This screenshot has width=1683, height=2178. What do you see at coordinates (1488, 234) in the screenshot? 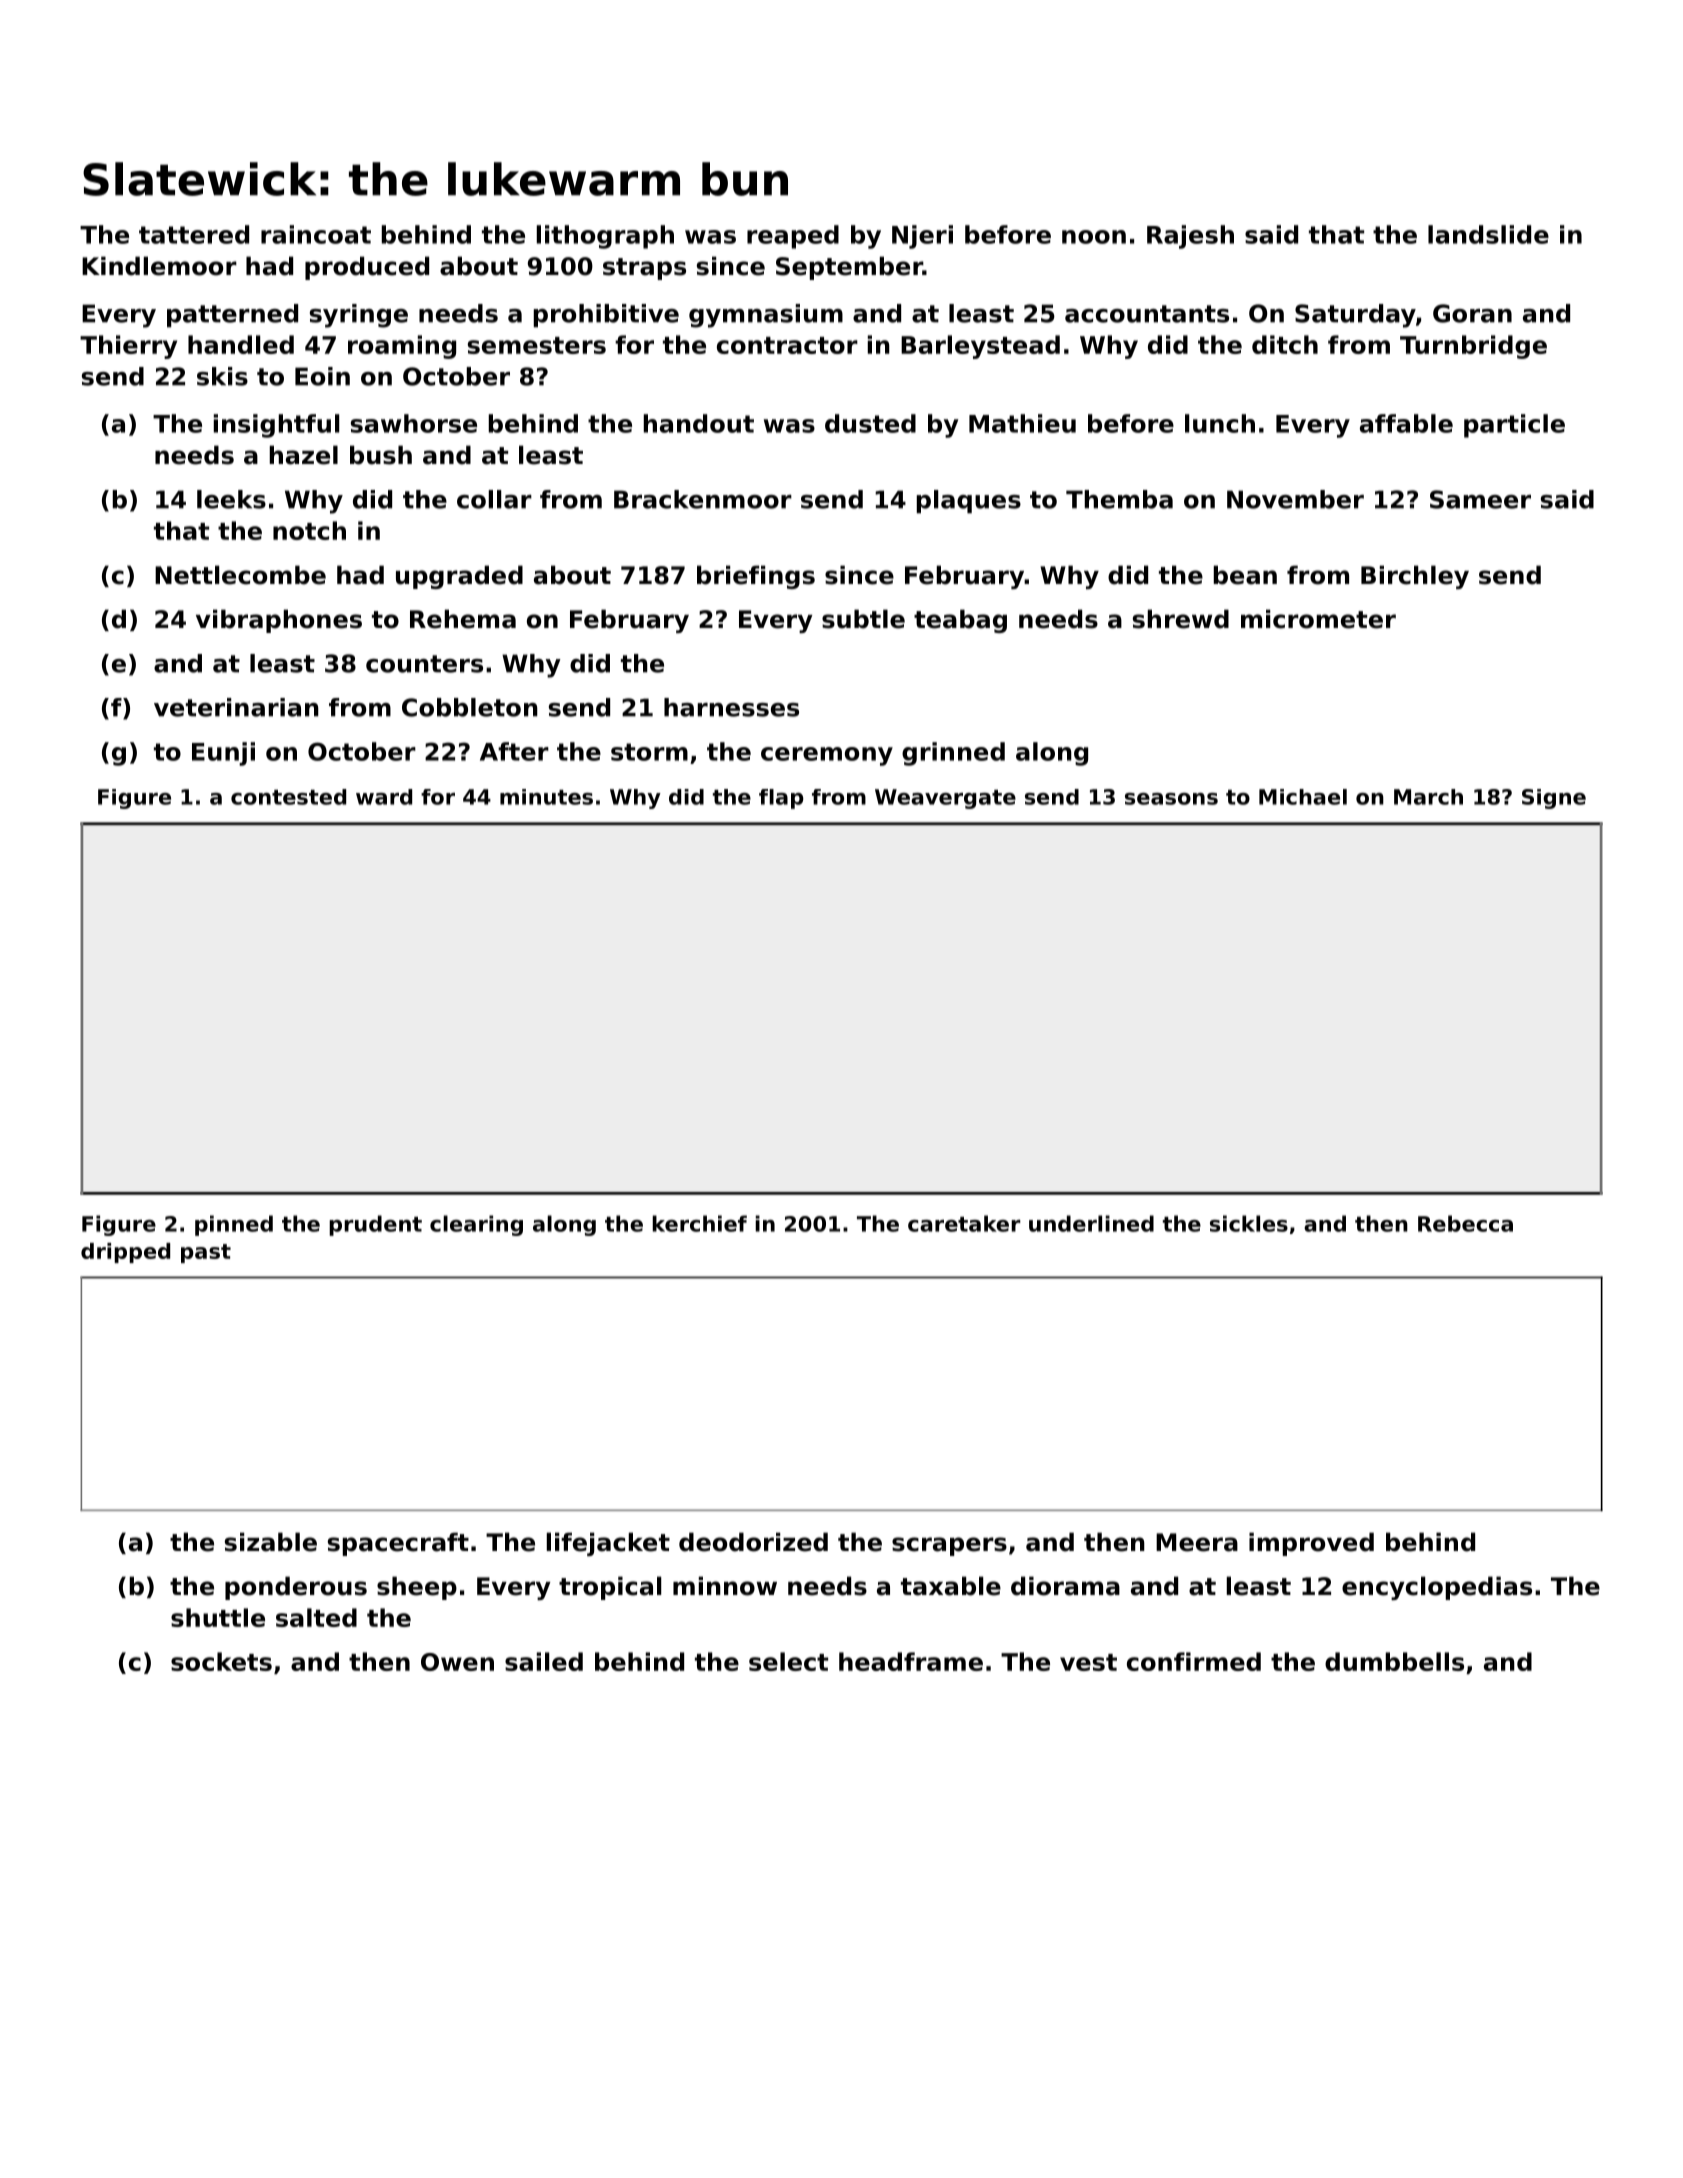
I see `landslide` at bounding box center [1488, 234].
